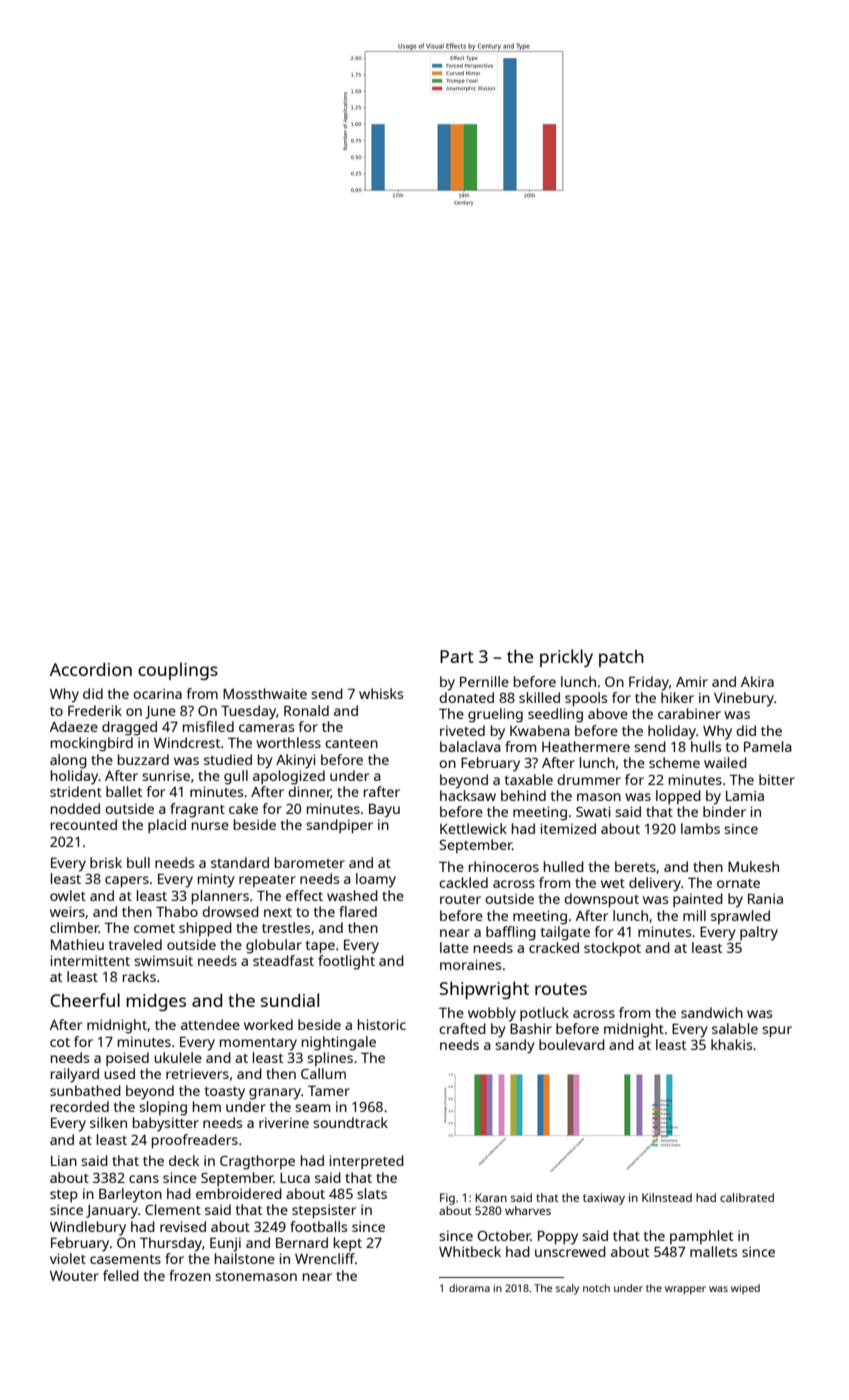 This screenshot has width=849, height=1400. Describe the element at coordinates (457, 656) in the screenshot. I see `Part` at that location.
